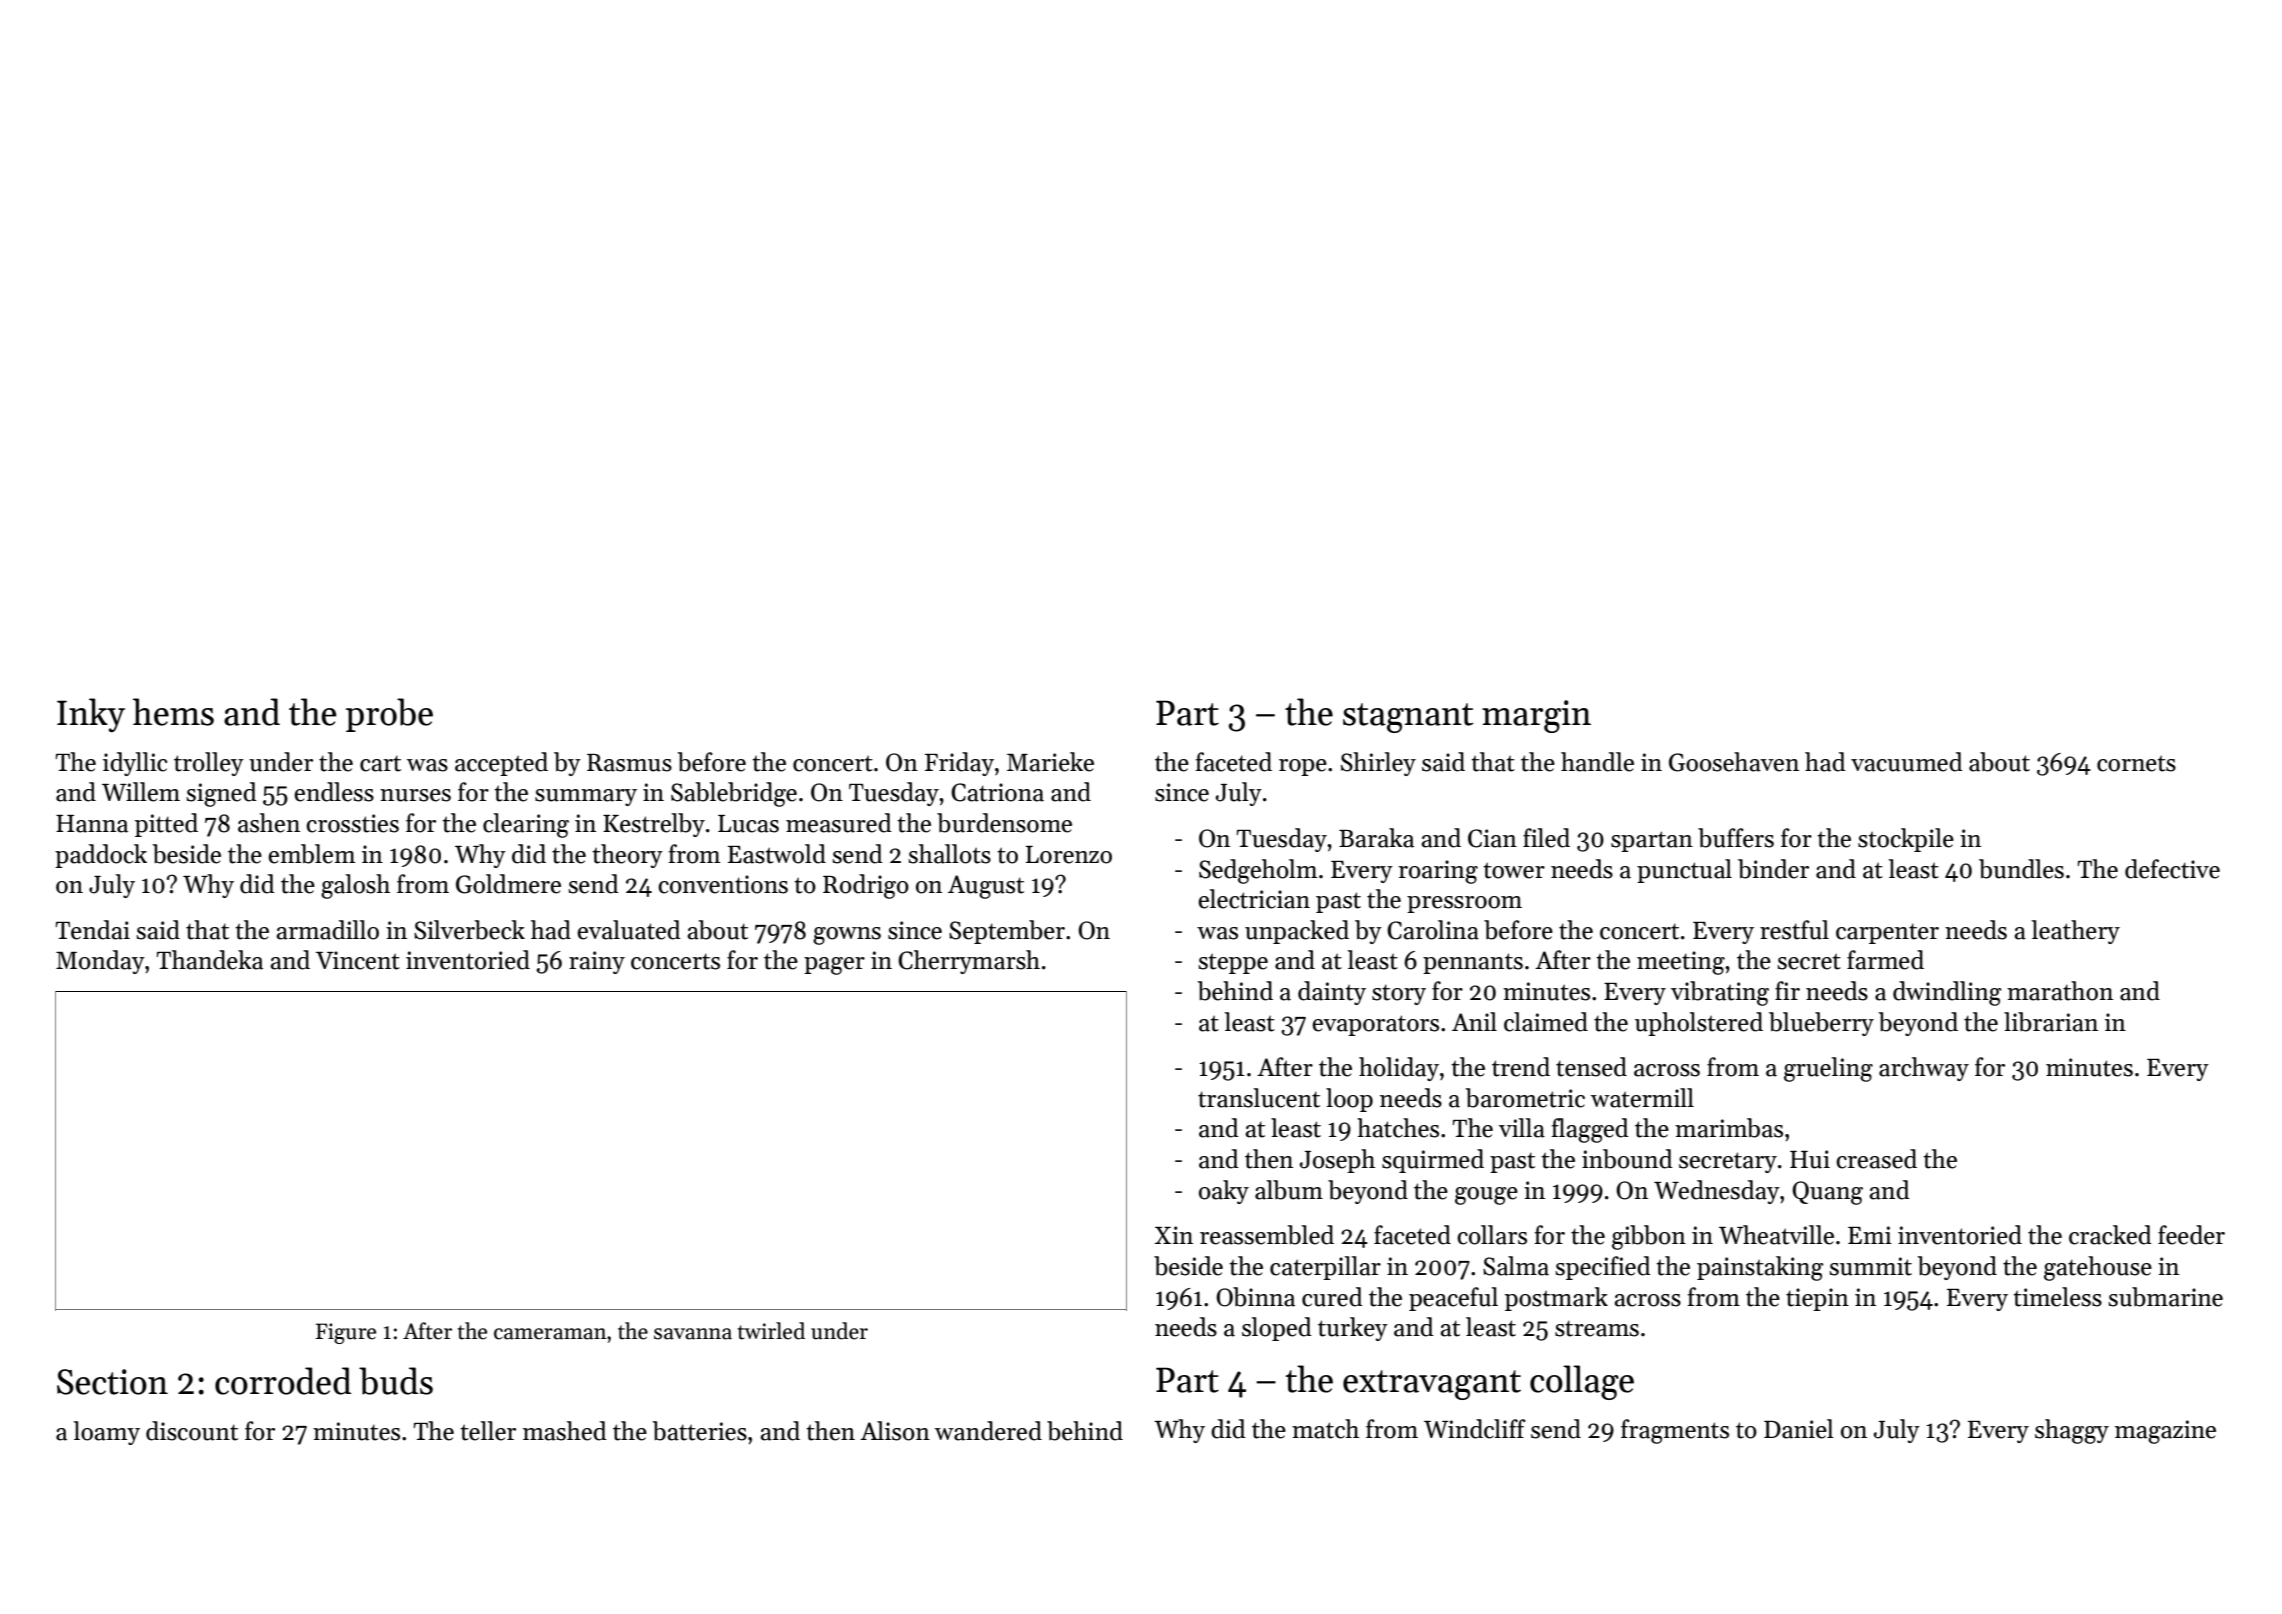  Describe the element at coordinates (1876, 1159) in the screenshot. I see `creased` at that location.
